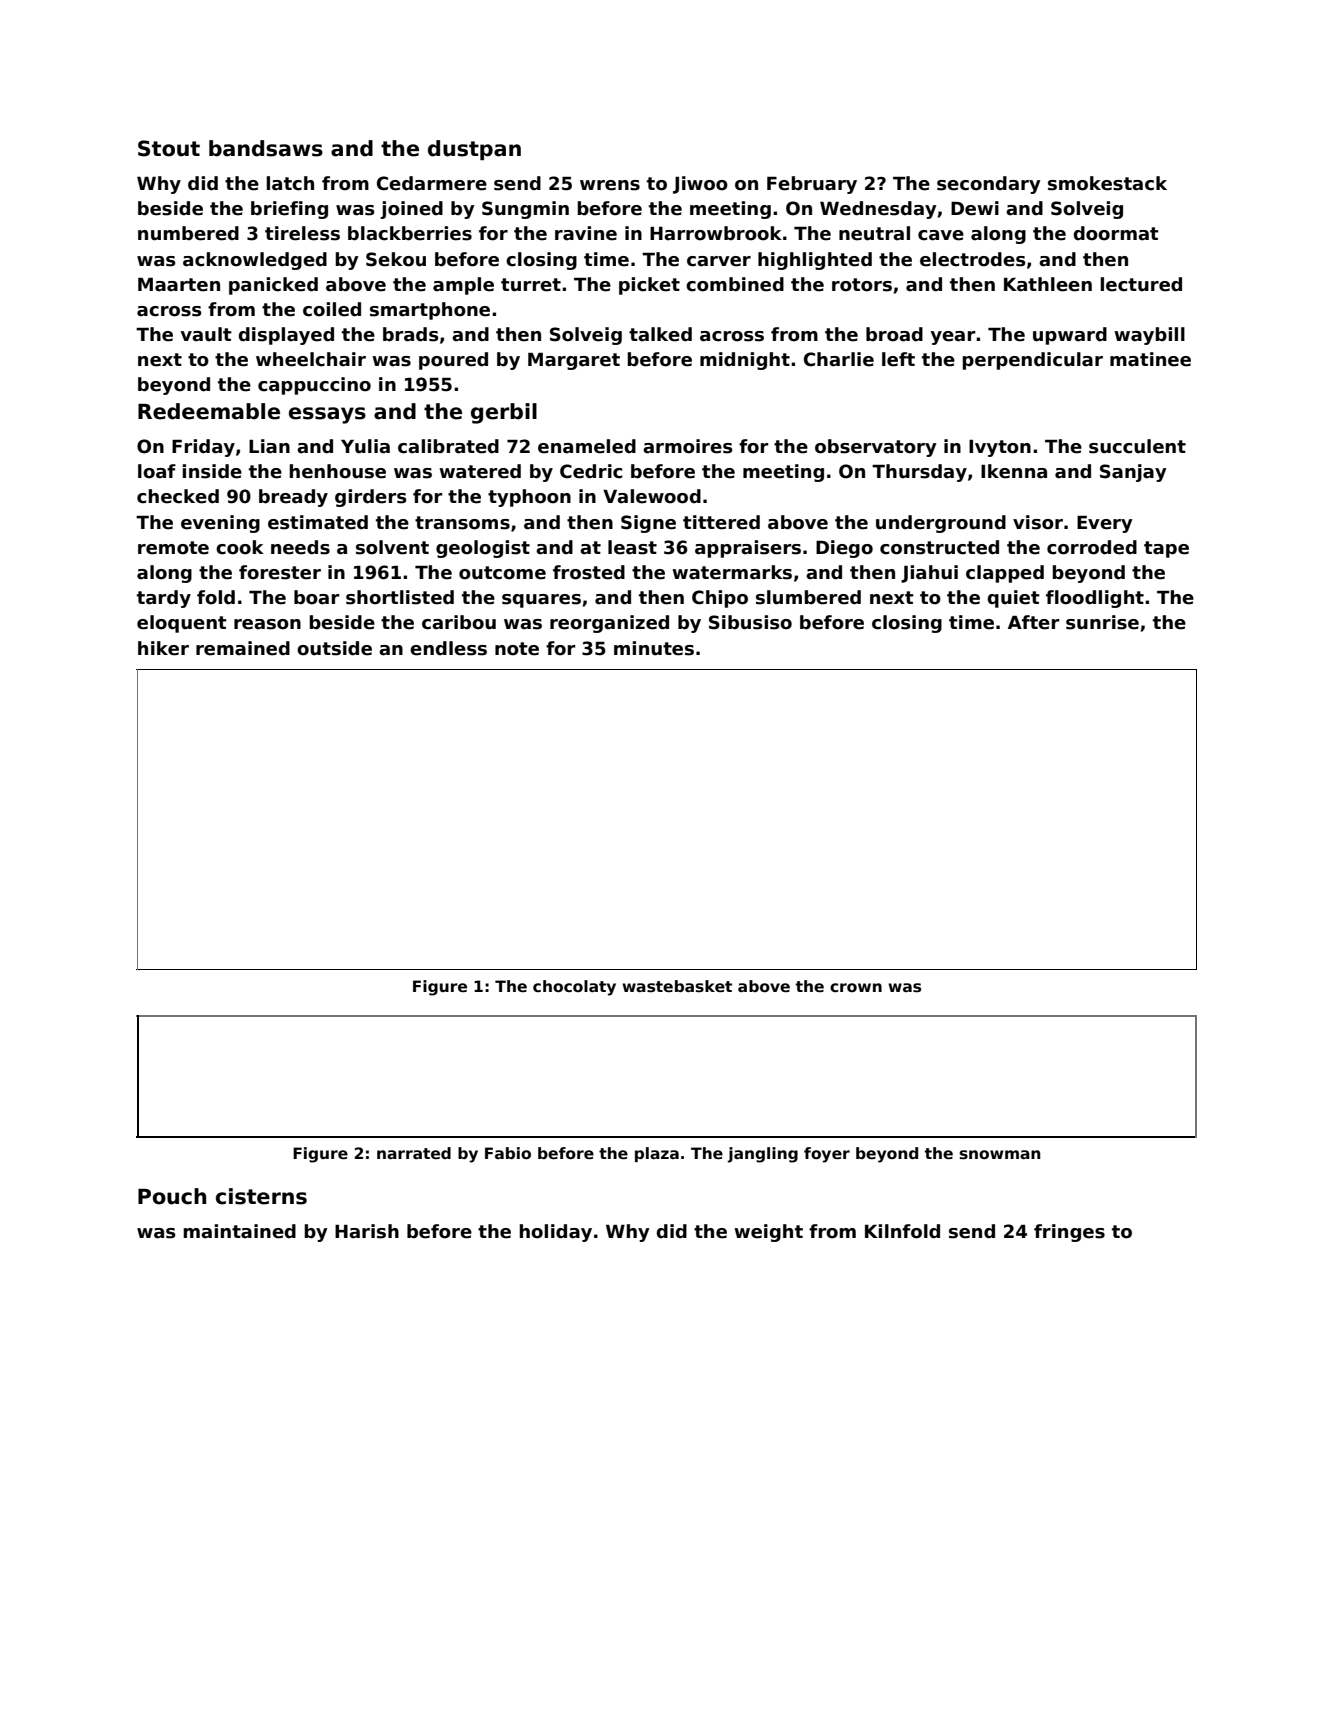 Image resolution: width=1334 pixels, height=1726 pixels. I want to click on crown, so click(856, 987).
